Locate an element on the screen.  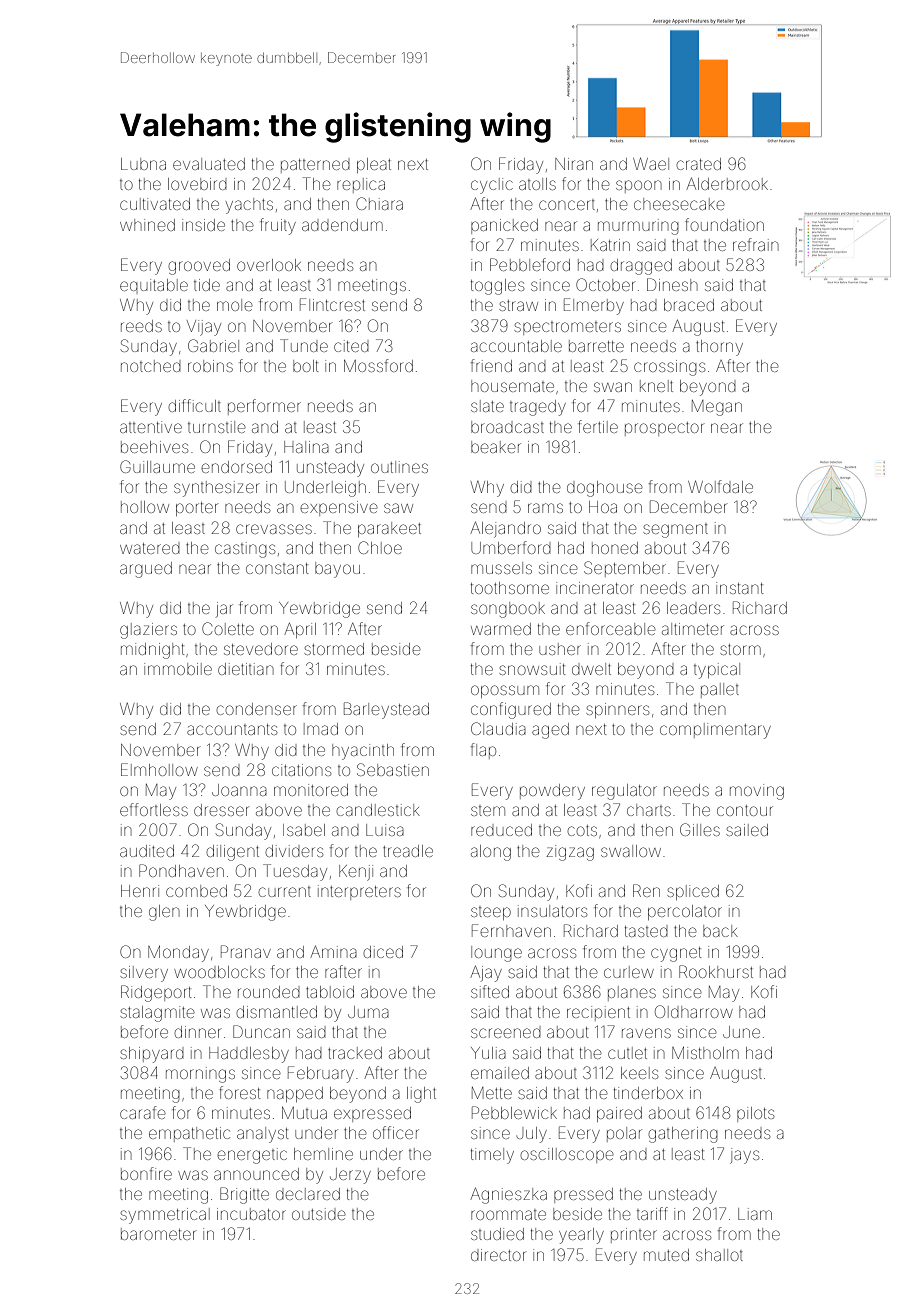
combed is located at coordinates (196, 891).
